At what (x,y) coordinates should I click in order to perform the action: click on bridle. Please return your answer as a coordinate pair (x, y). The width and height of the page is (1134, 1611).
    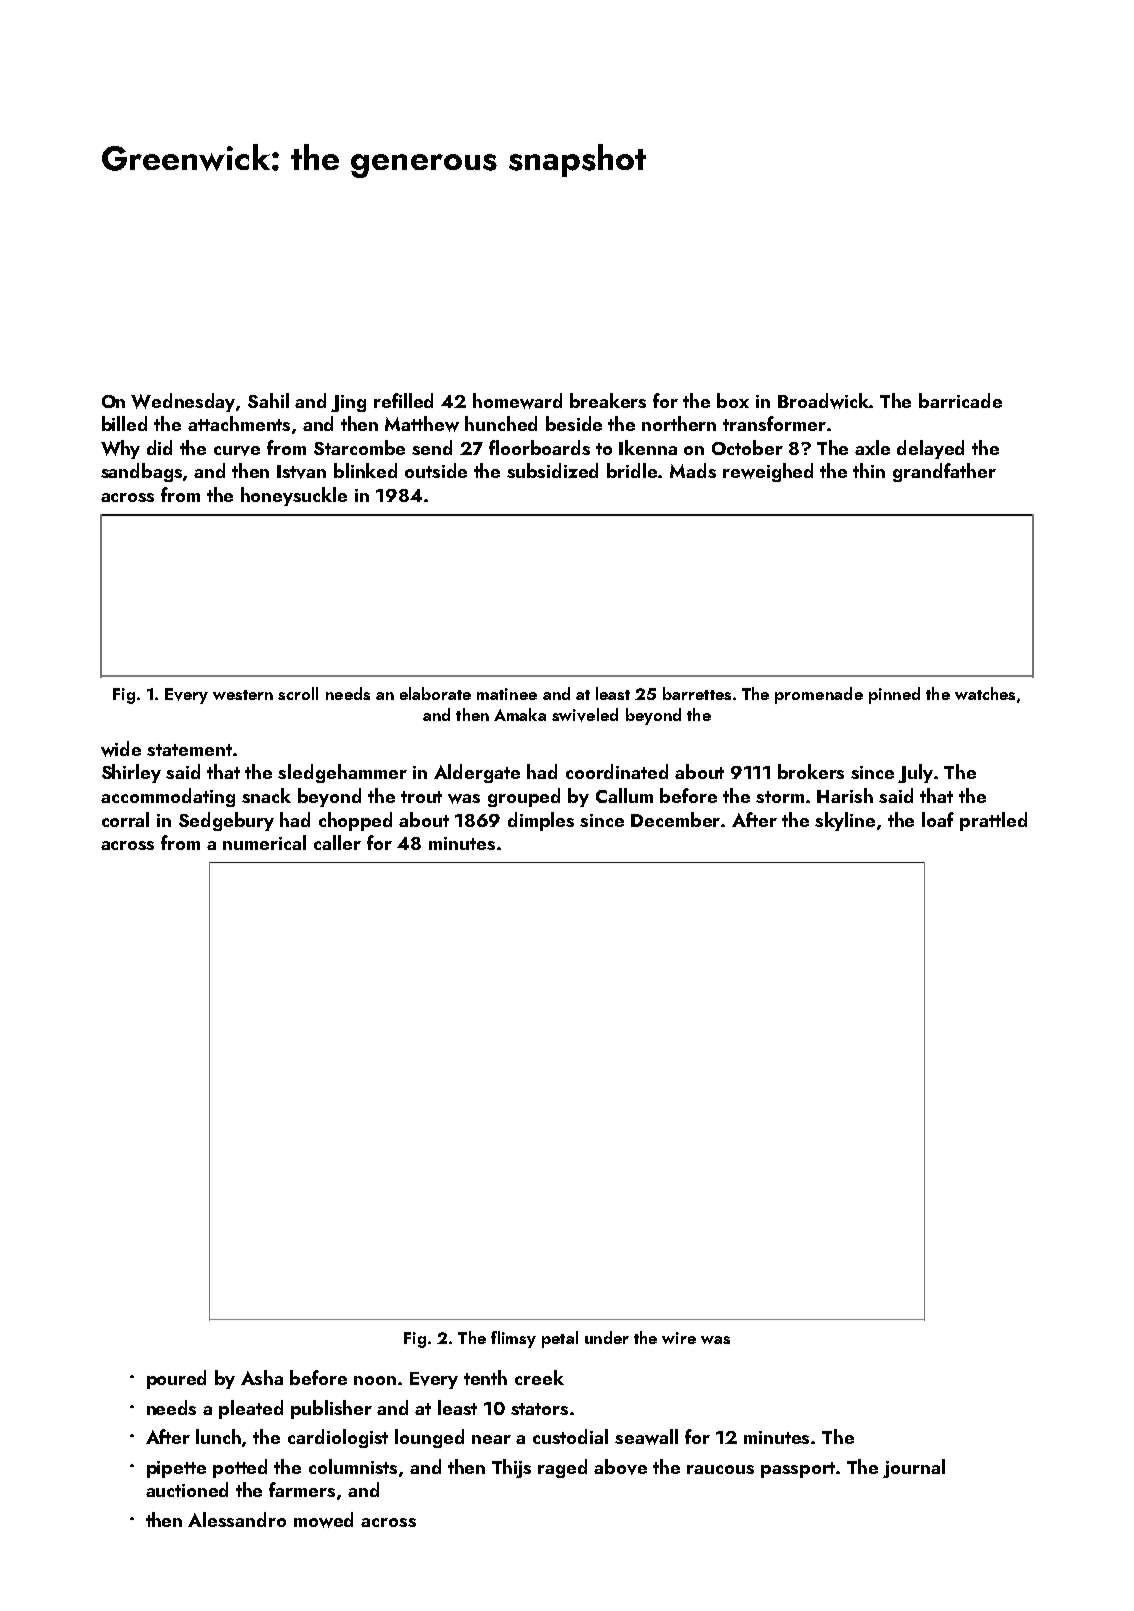
    Looking at the image, I should click on (633, 470).
